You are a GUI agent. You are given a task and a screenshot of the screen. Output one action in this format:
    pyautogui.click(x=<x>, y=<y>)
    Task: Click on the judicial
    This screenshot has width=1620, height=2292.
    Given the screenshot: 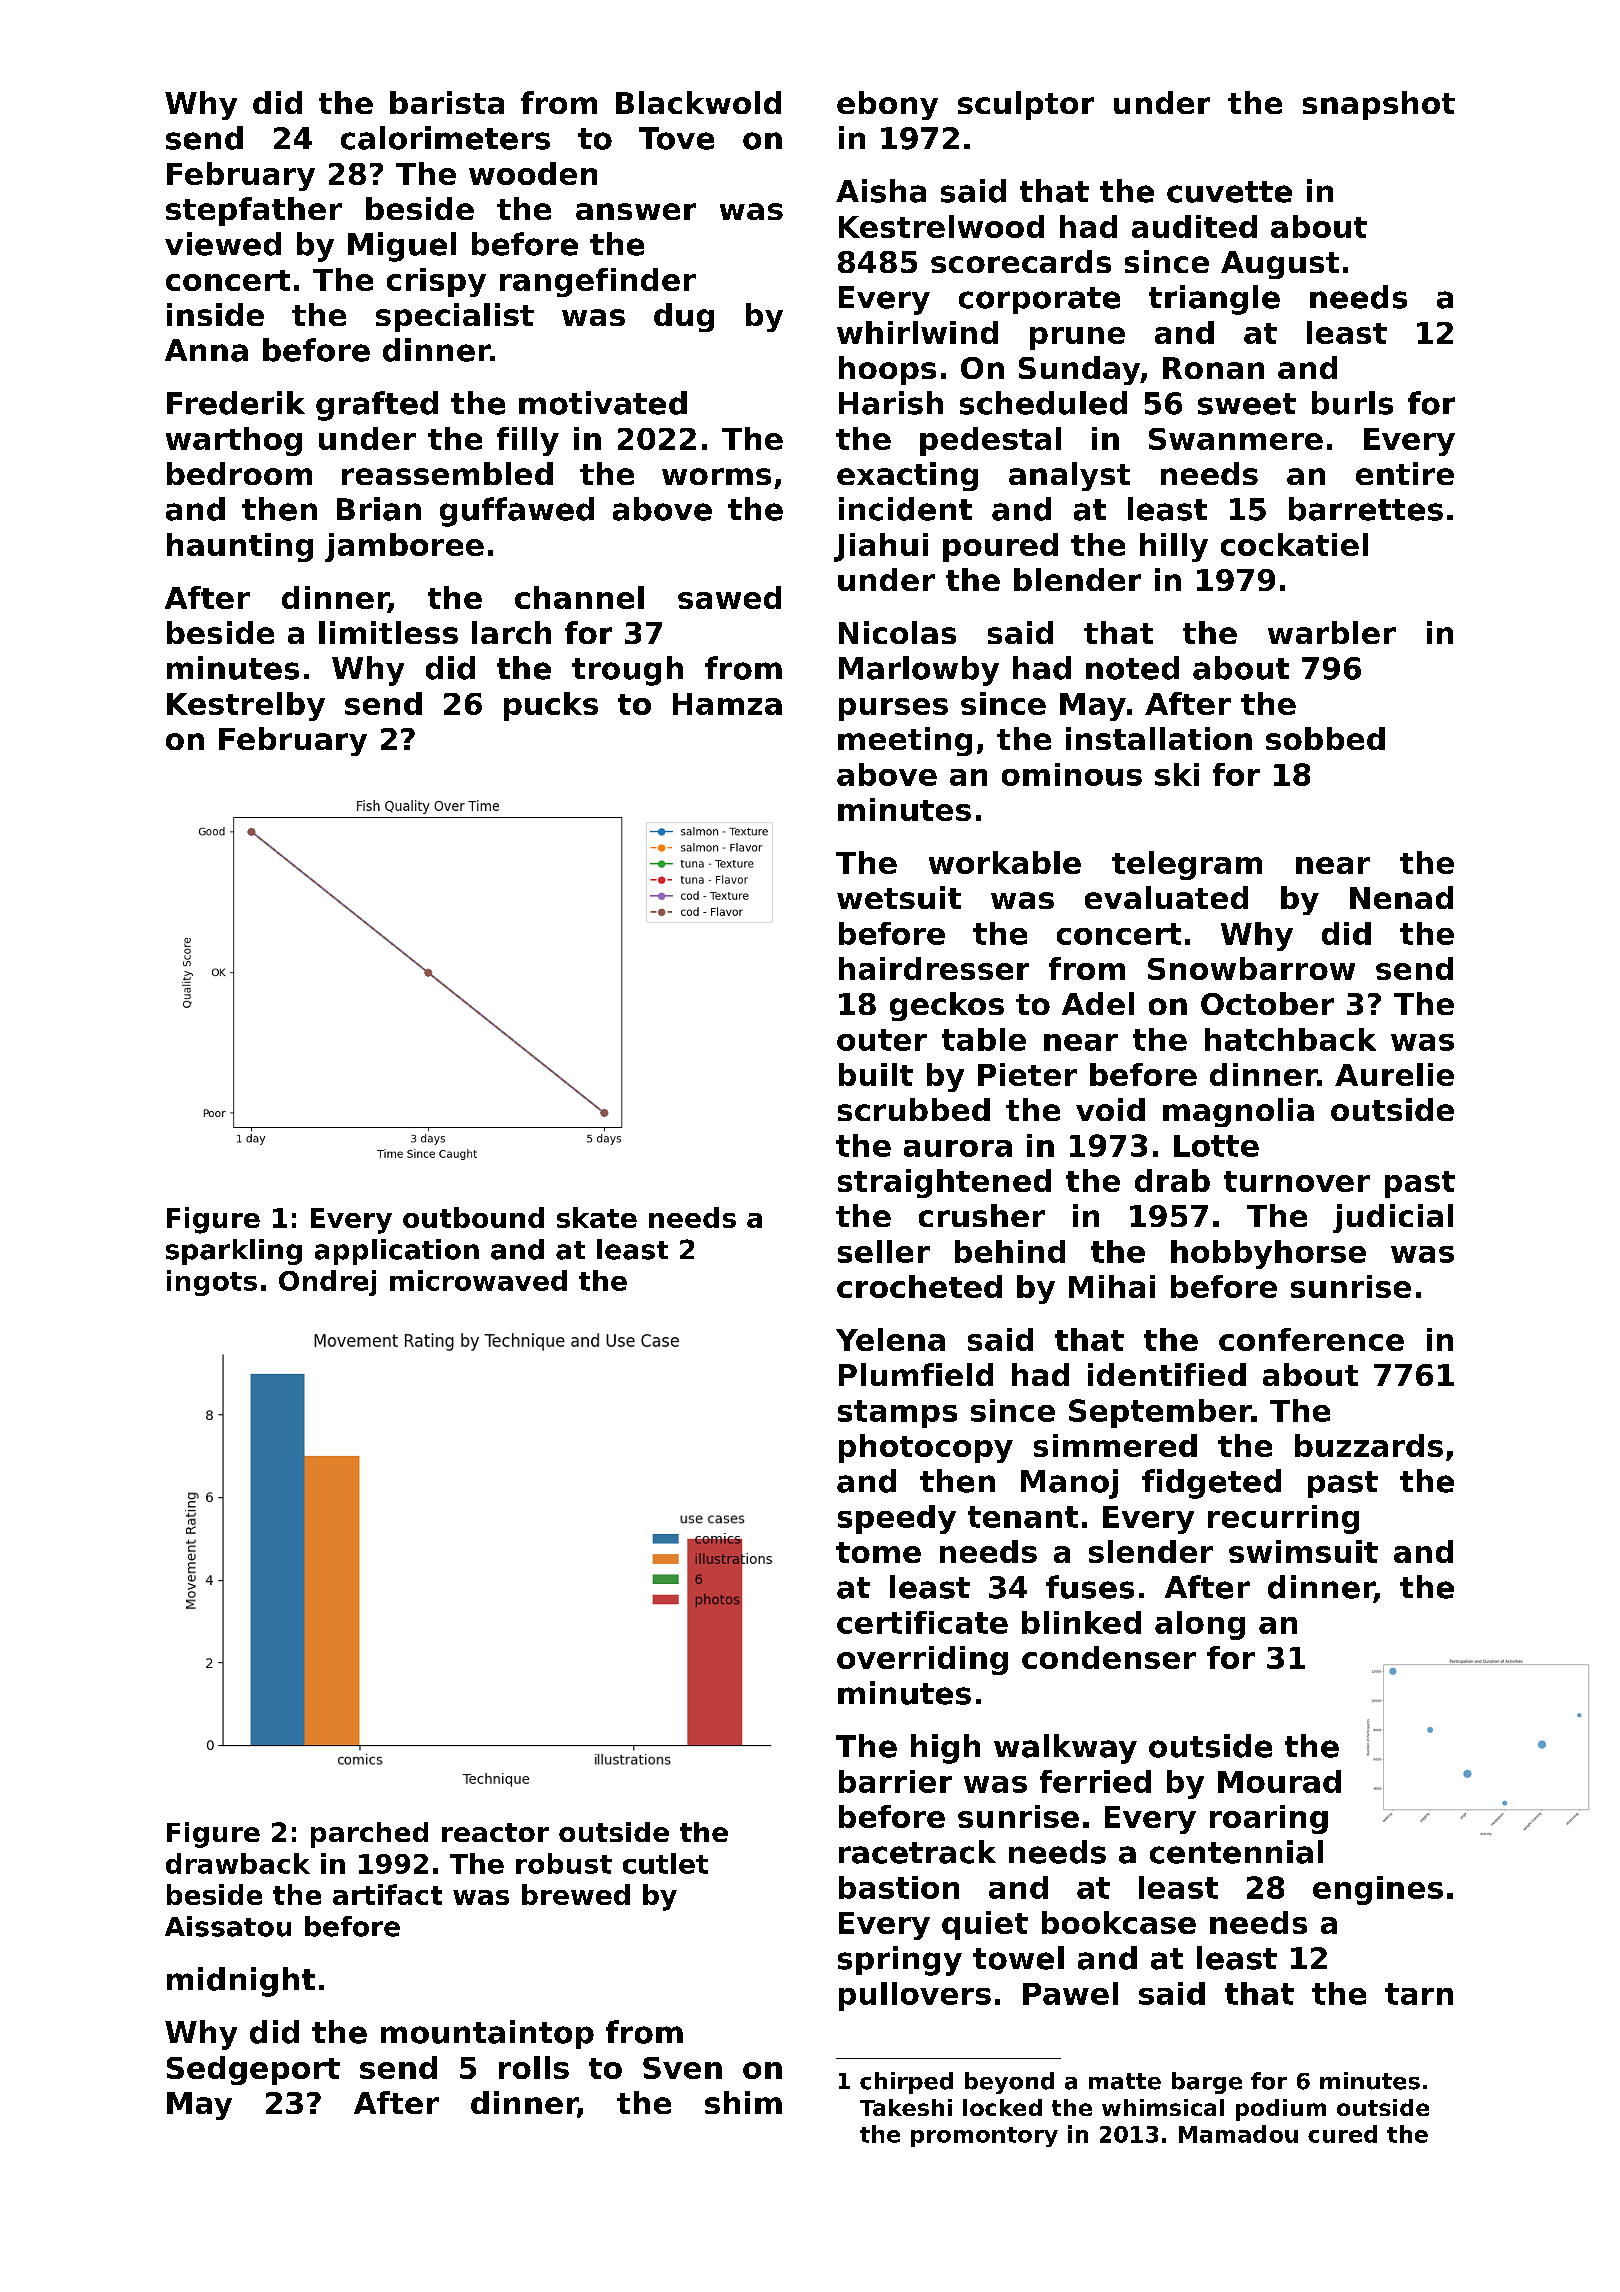 What is the action you would take?
    pyautogui.click(x=1393, y=1218)
